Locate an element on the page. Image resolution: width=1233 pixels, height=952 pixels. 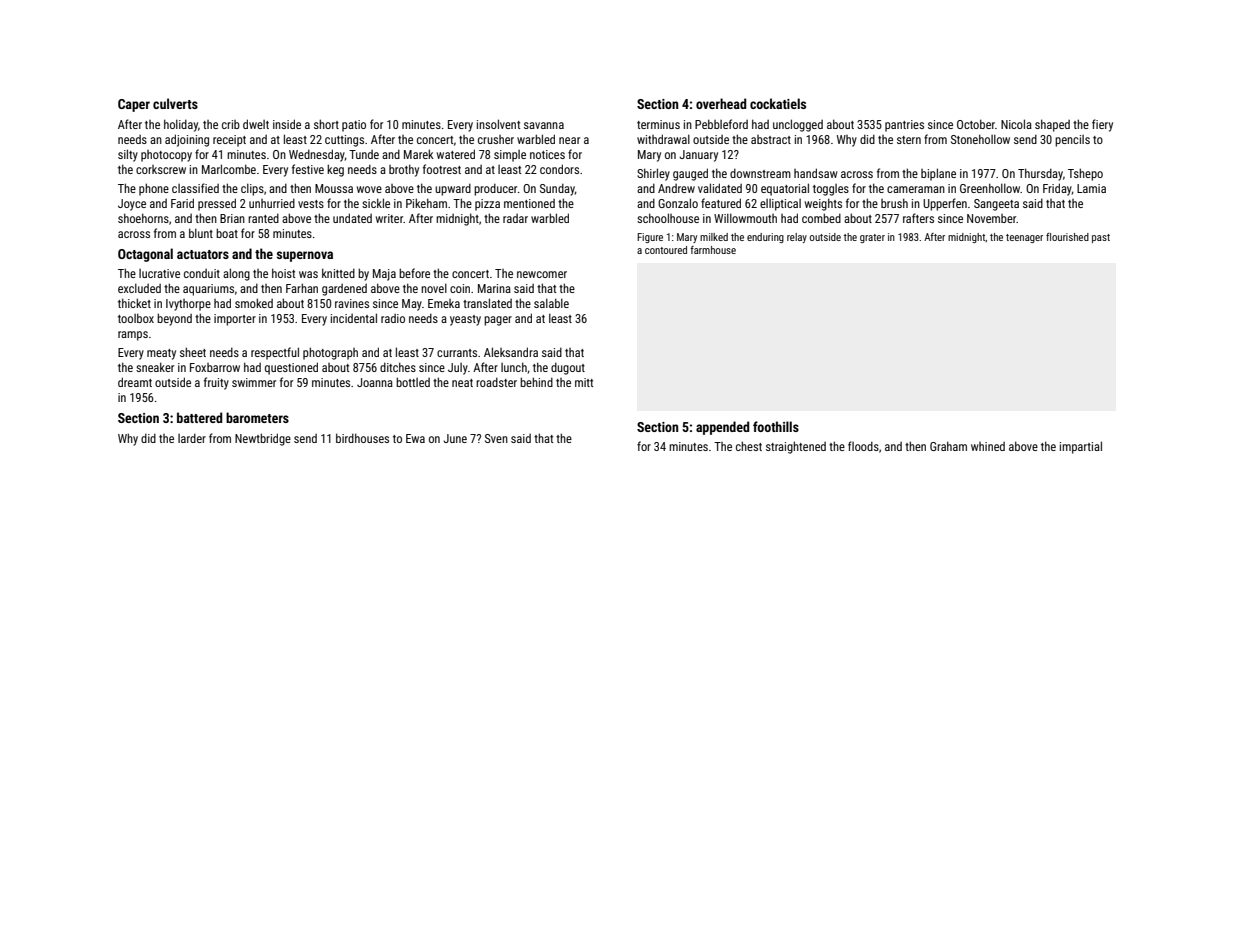
cuttings is located at coordinates (344, 141).
